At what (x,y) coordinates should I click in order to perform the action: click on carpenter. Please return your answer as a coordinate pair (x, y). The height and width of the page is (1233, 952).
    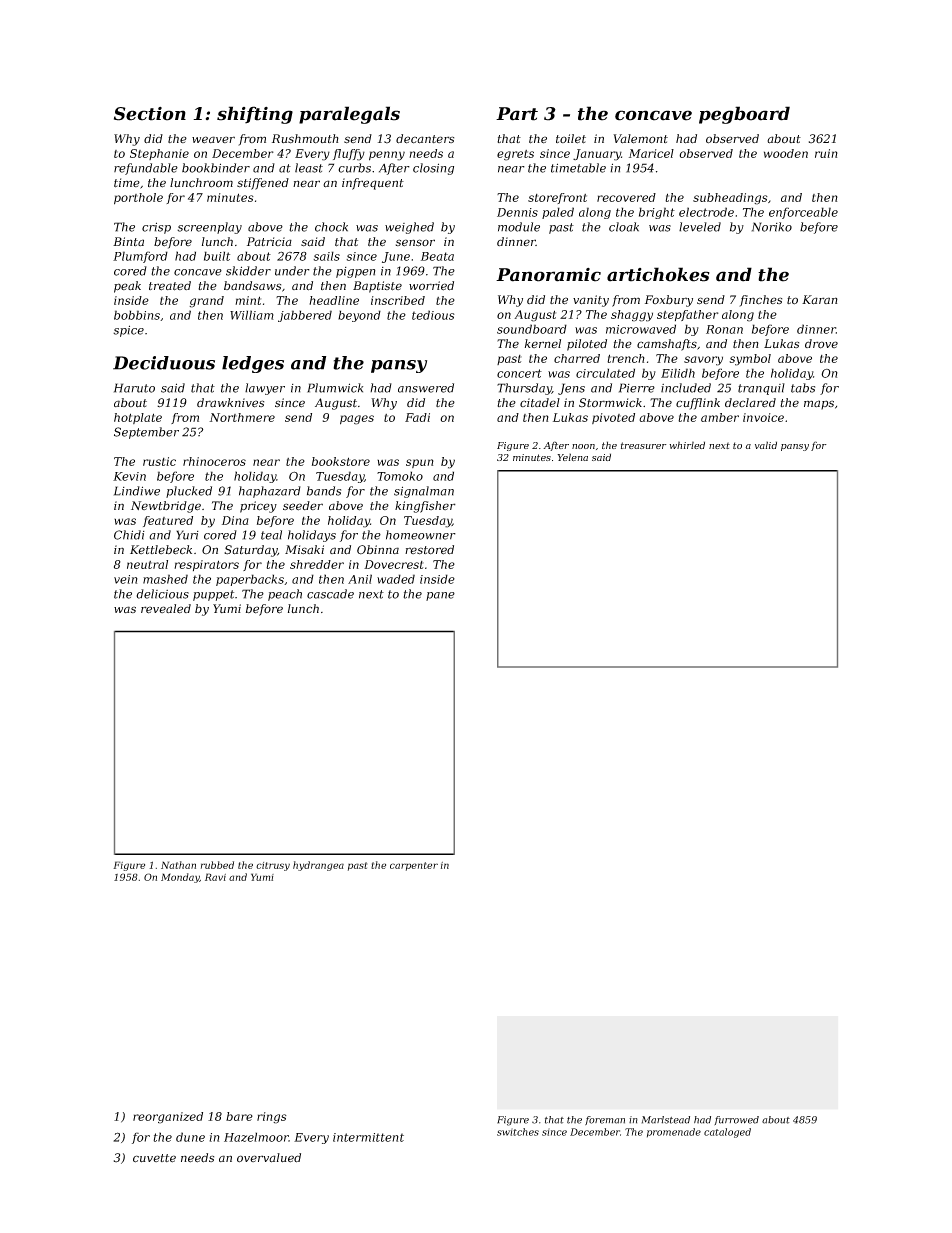
    Looking at the image, I should click on (414, 866).
